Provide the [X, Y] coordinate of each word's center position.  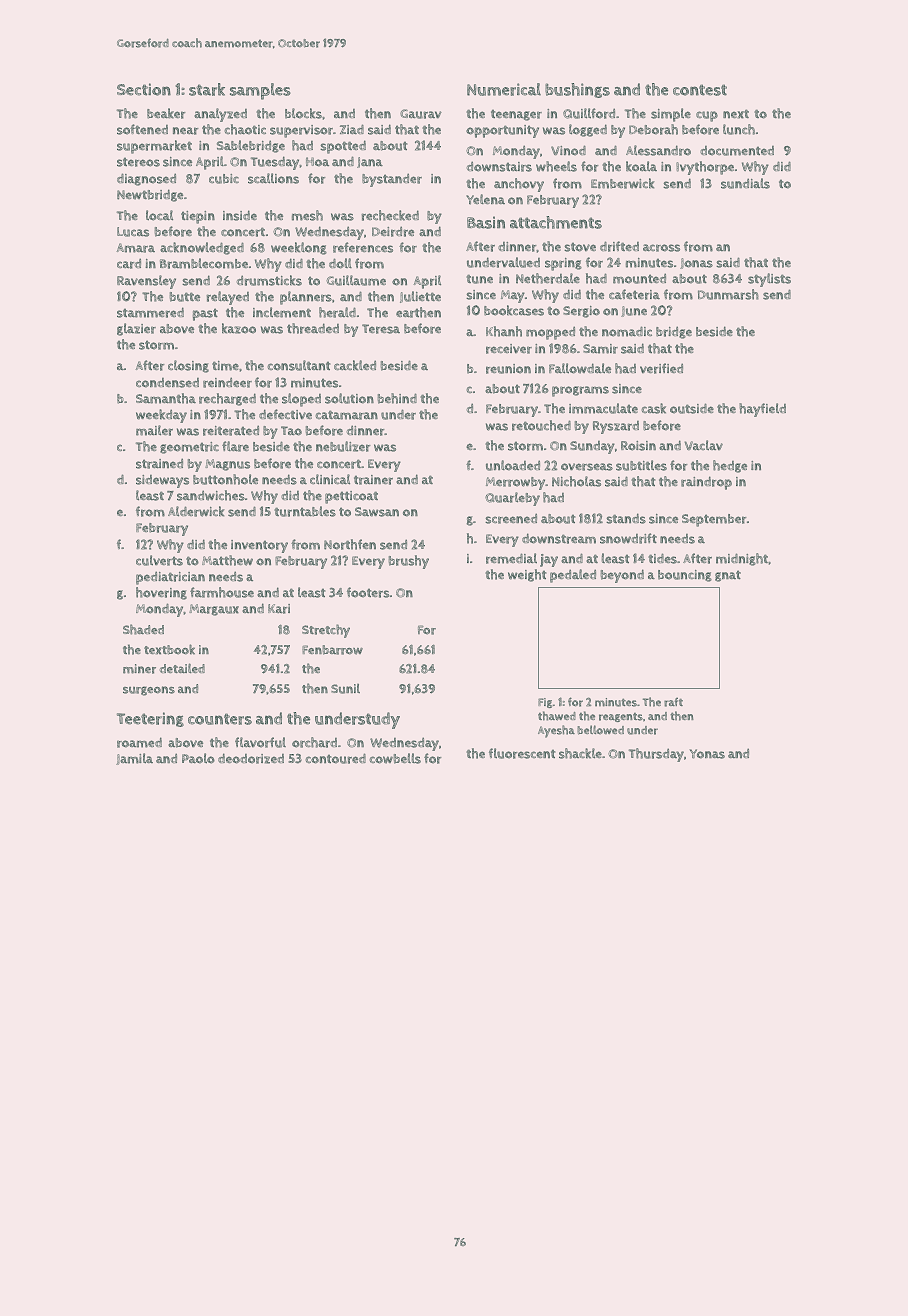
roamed [139, 742]
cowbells [395, 758]
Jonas [696, 263]
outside [692, 408]
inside [240, 215]
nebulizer [343, 446]
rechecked [390, 215]
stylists [769, 280]
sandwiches [211, 495]
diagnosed [146, 179]
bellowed [600, 730]
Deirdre [393, 231]
